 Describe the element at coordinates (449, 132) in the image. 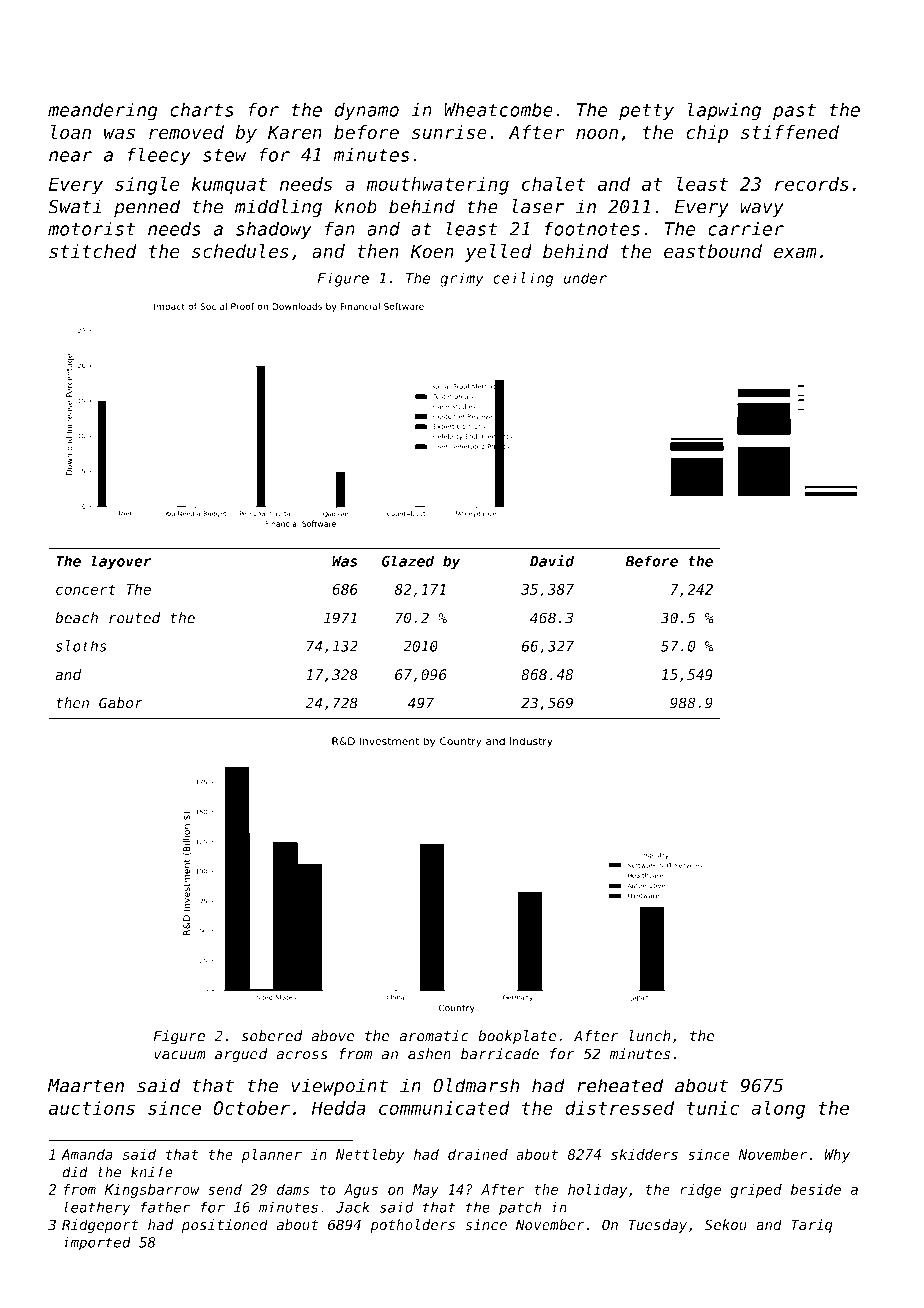

I see `sunrise` at that location.
